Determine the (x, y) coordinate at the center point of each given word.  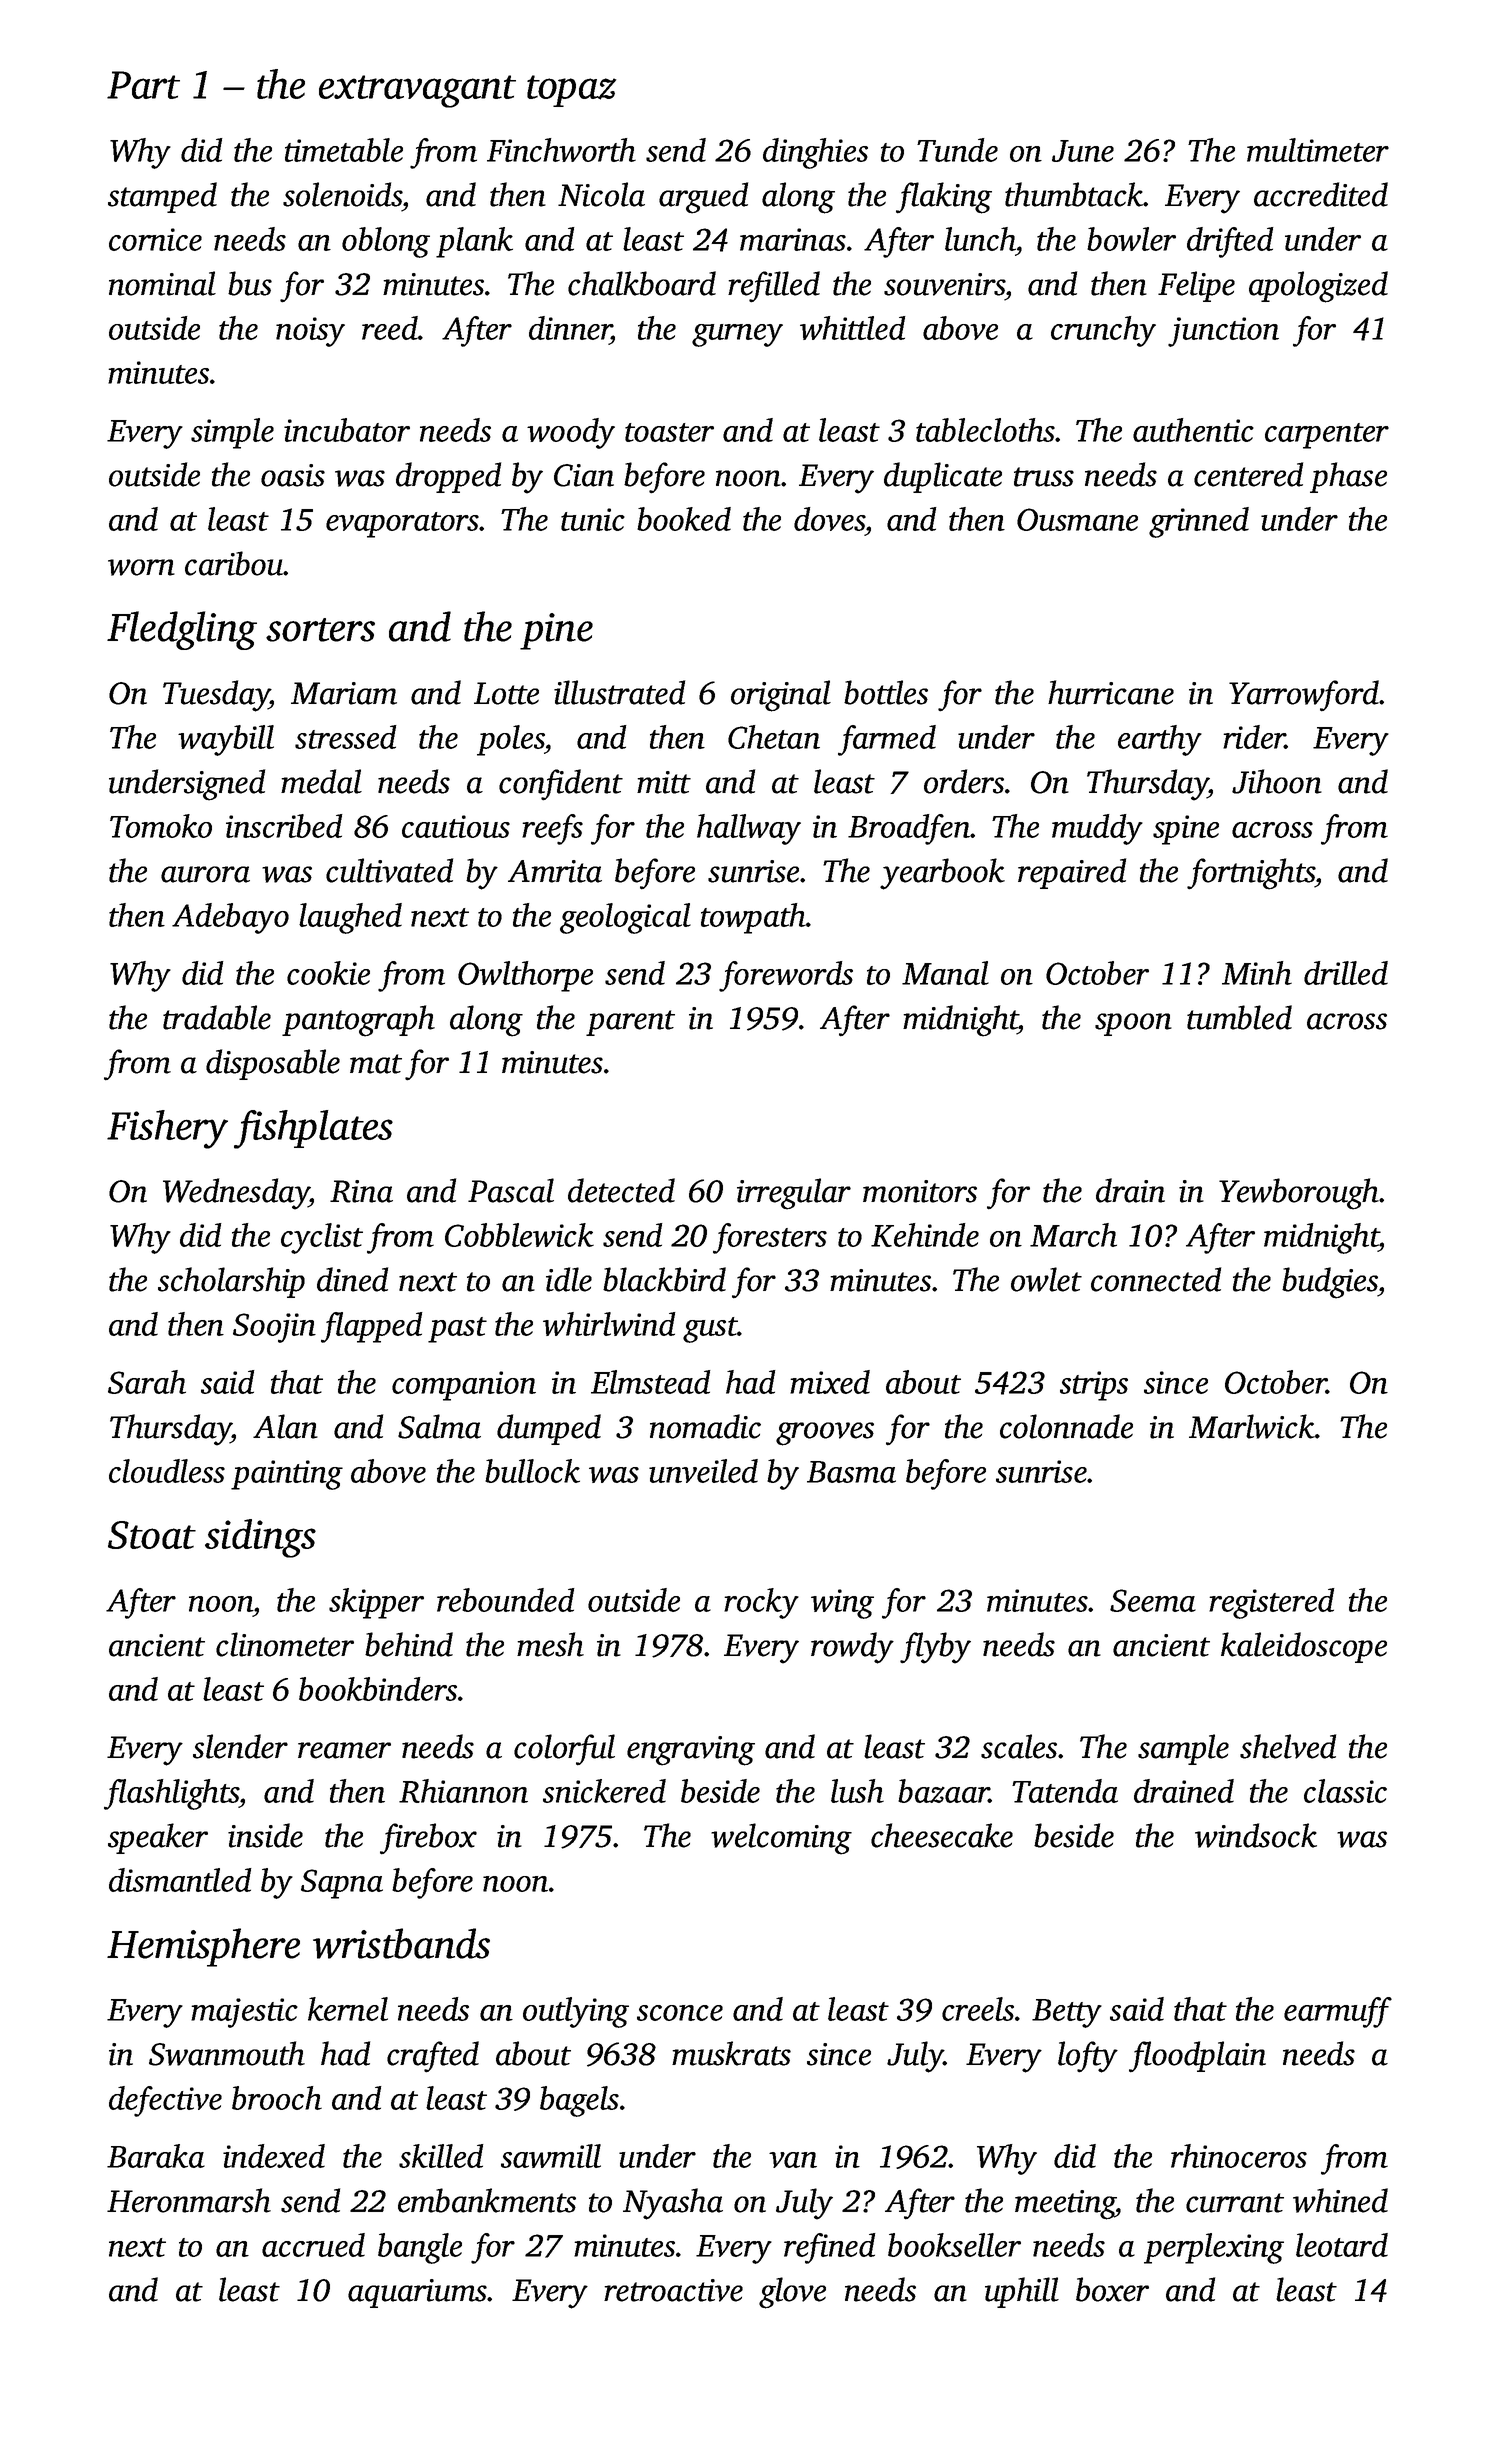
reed (390, 328)
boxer (1112, 2289)
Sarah (147, 1382)
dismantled (180, 1880)
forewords (786, 976)
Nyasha (673, 2204)
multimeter (1318, 150)
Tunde (957, 150)
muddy (1097, 829)
